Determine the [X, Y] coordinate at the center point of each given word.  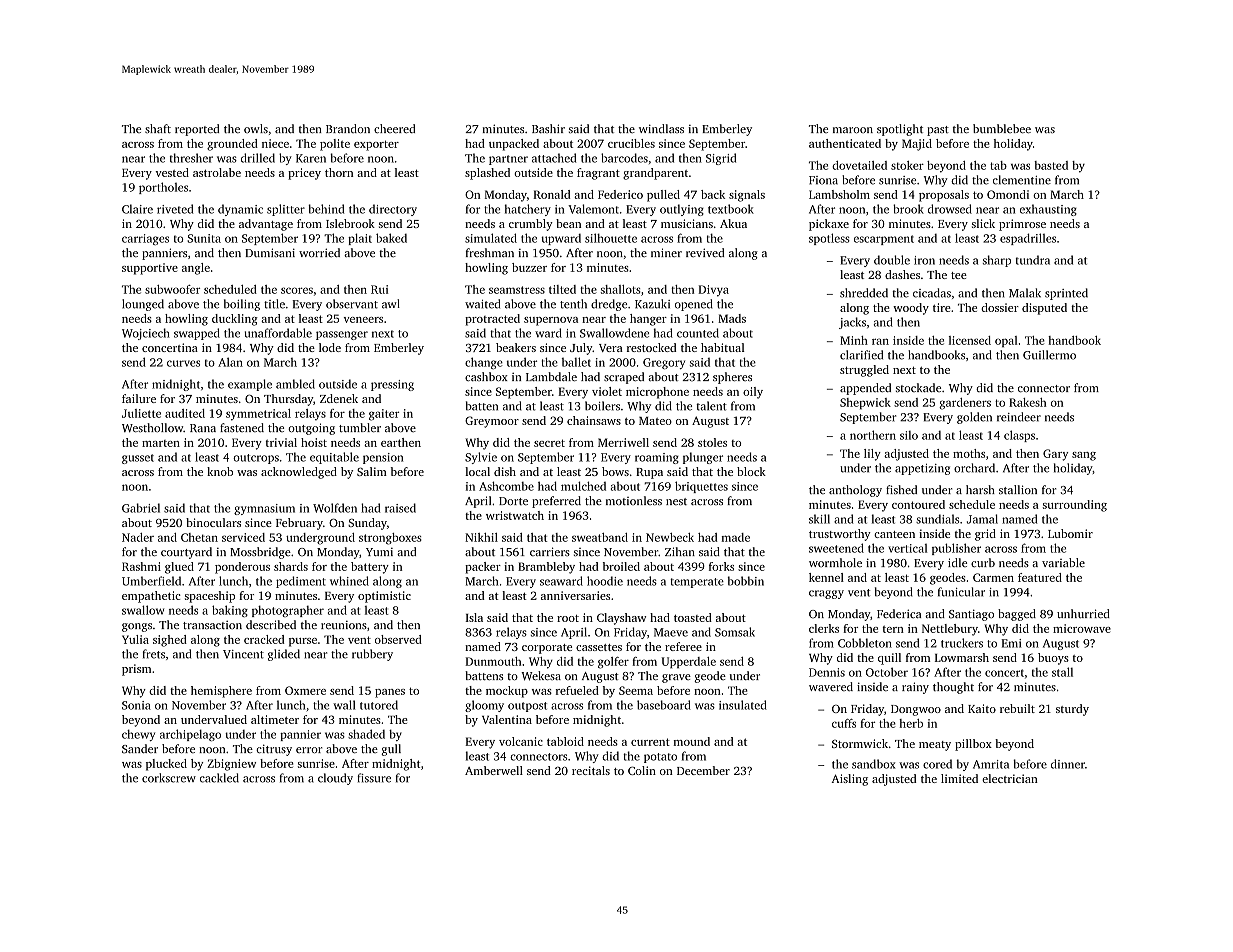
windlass [661, 128]
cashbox [486, 376]
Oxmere [305, 690]
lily [872, 455]
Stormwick [860, 743]
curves [183, 363]
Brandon [348, 128]
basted [1051, 165]
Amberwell [494, 770]
